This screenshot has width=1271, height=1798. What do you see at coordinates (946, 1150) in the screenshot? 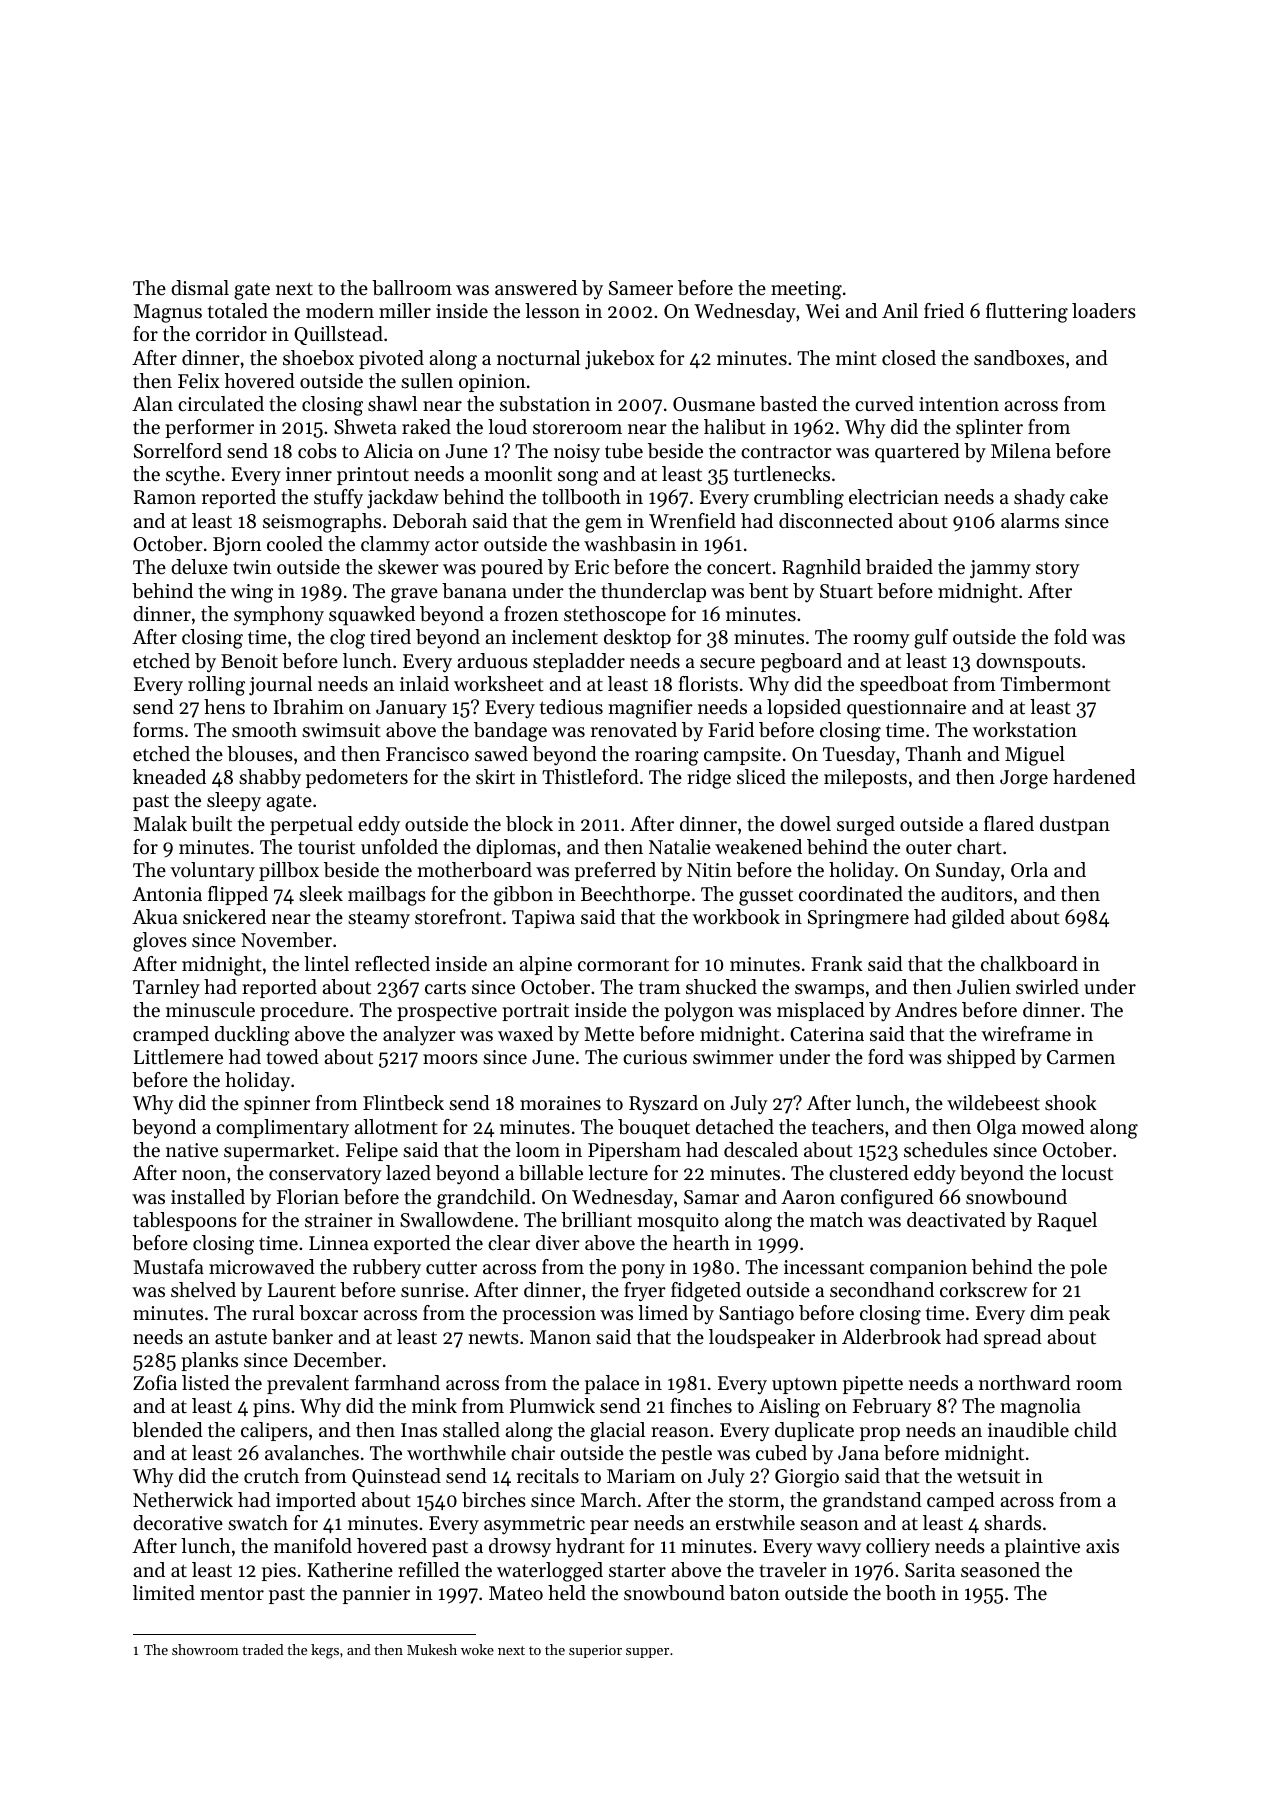
I see `schedules` at bounding box center [946, 1150].
